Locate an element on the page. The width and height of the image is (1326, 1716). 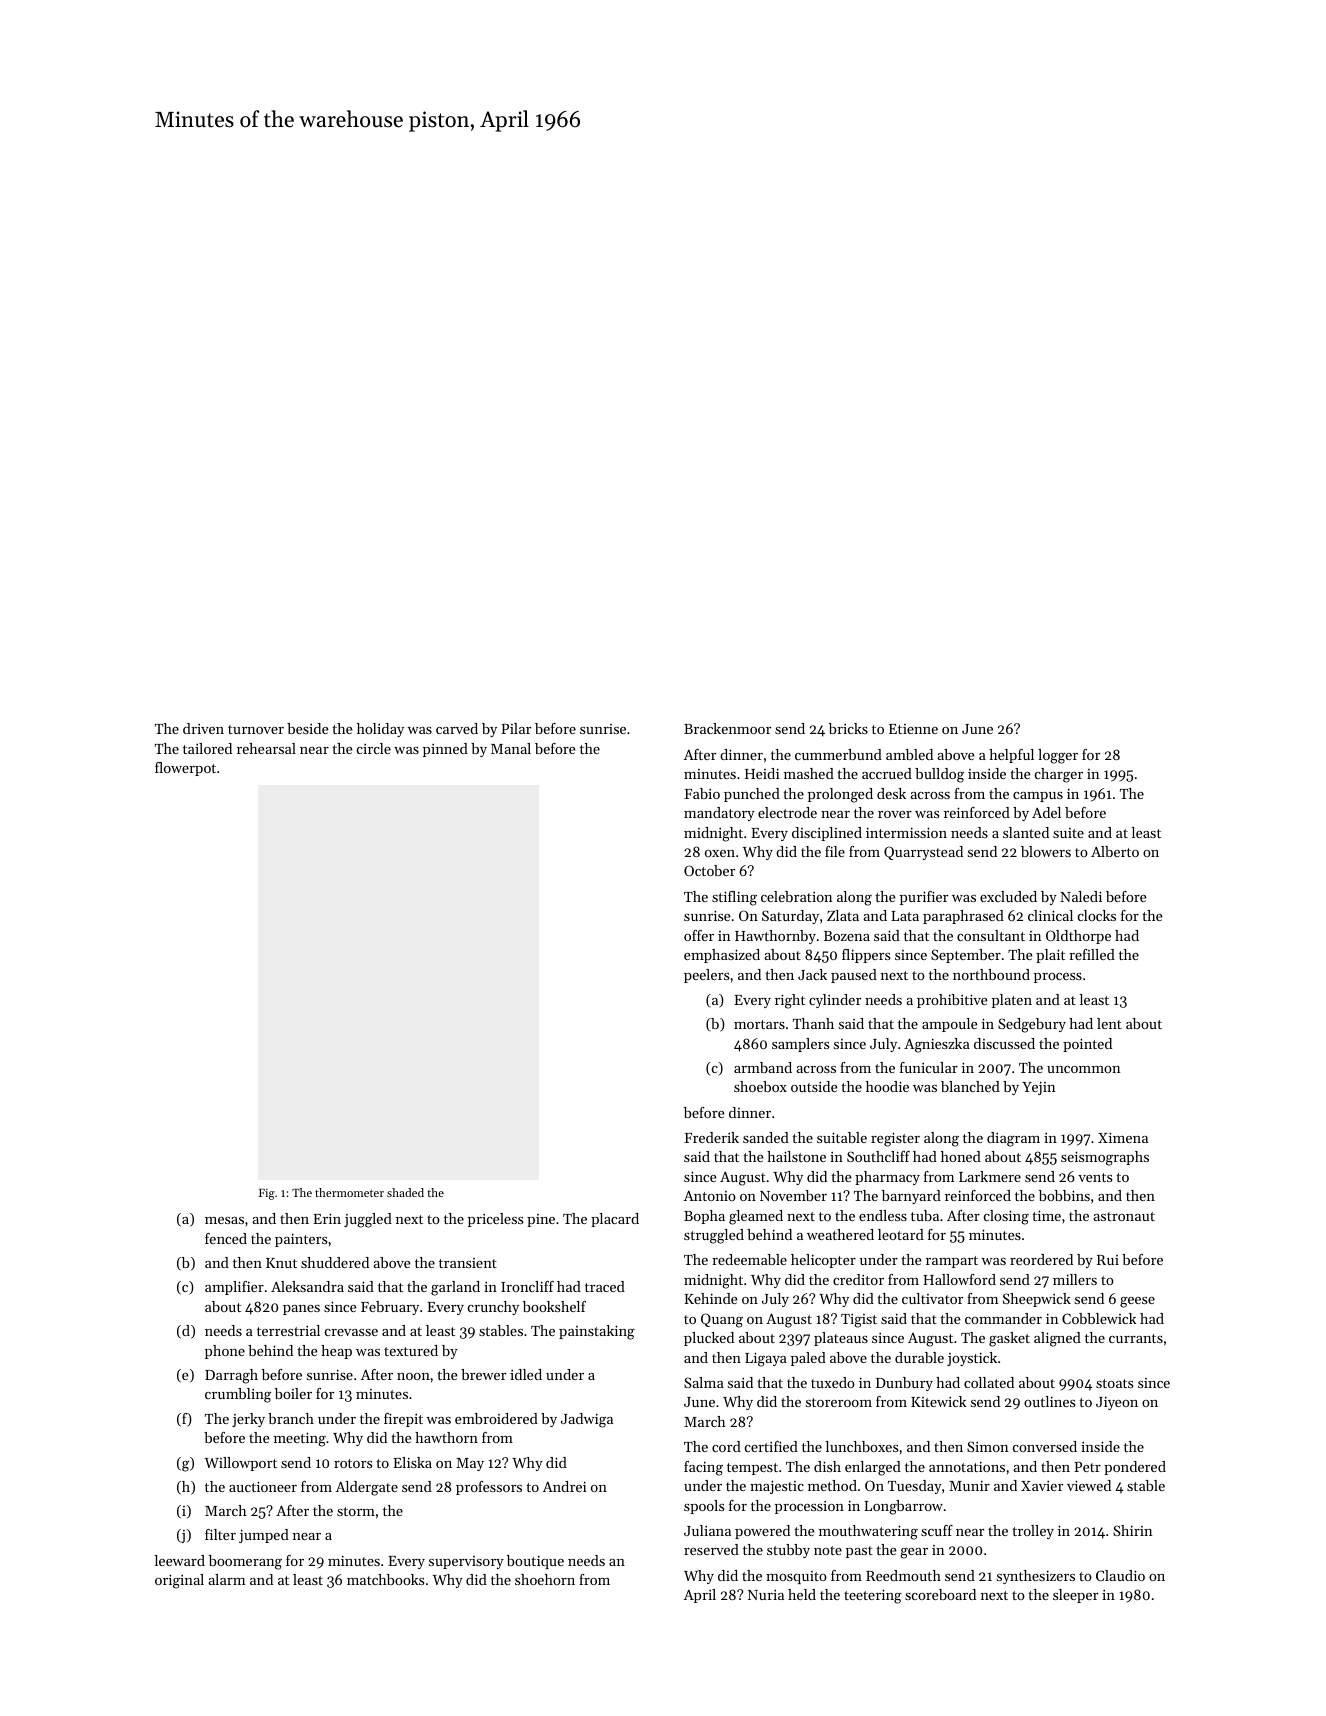
beside is located at coordinates (308, 728).
